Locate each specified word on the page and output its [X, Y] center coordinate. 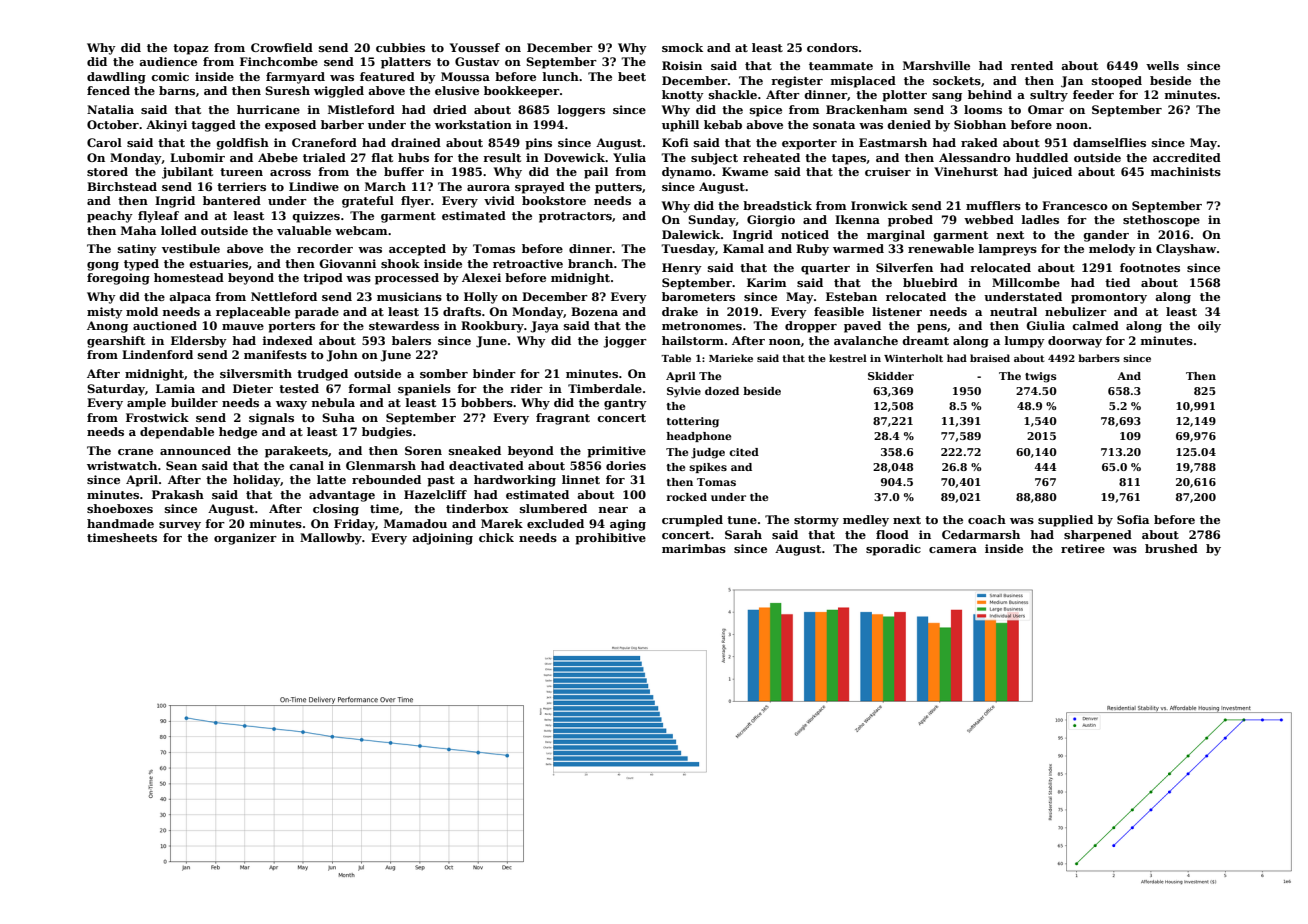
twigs [1041, 377]
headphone [699, 437]
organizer [245, 539]
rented [1032, 65]
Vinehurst [966, 171]
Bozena [594, 311]
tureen [241, 172]
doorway [1075, 342]
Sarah [743, 534]
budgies [387, 433]
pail [596, 173]
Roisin [682, 65]
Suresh [287, 90]
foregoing [118, 279]
